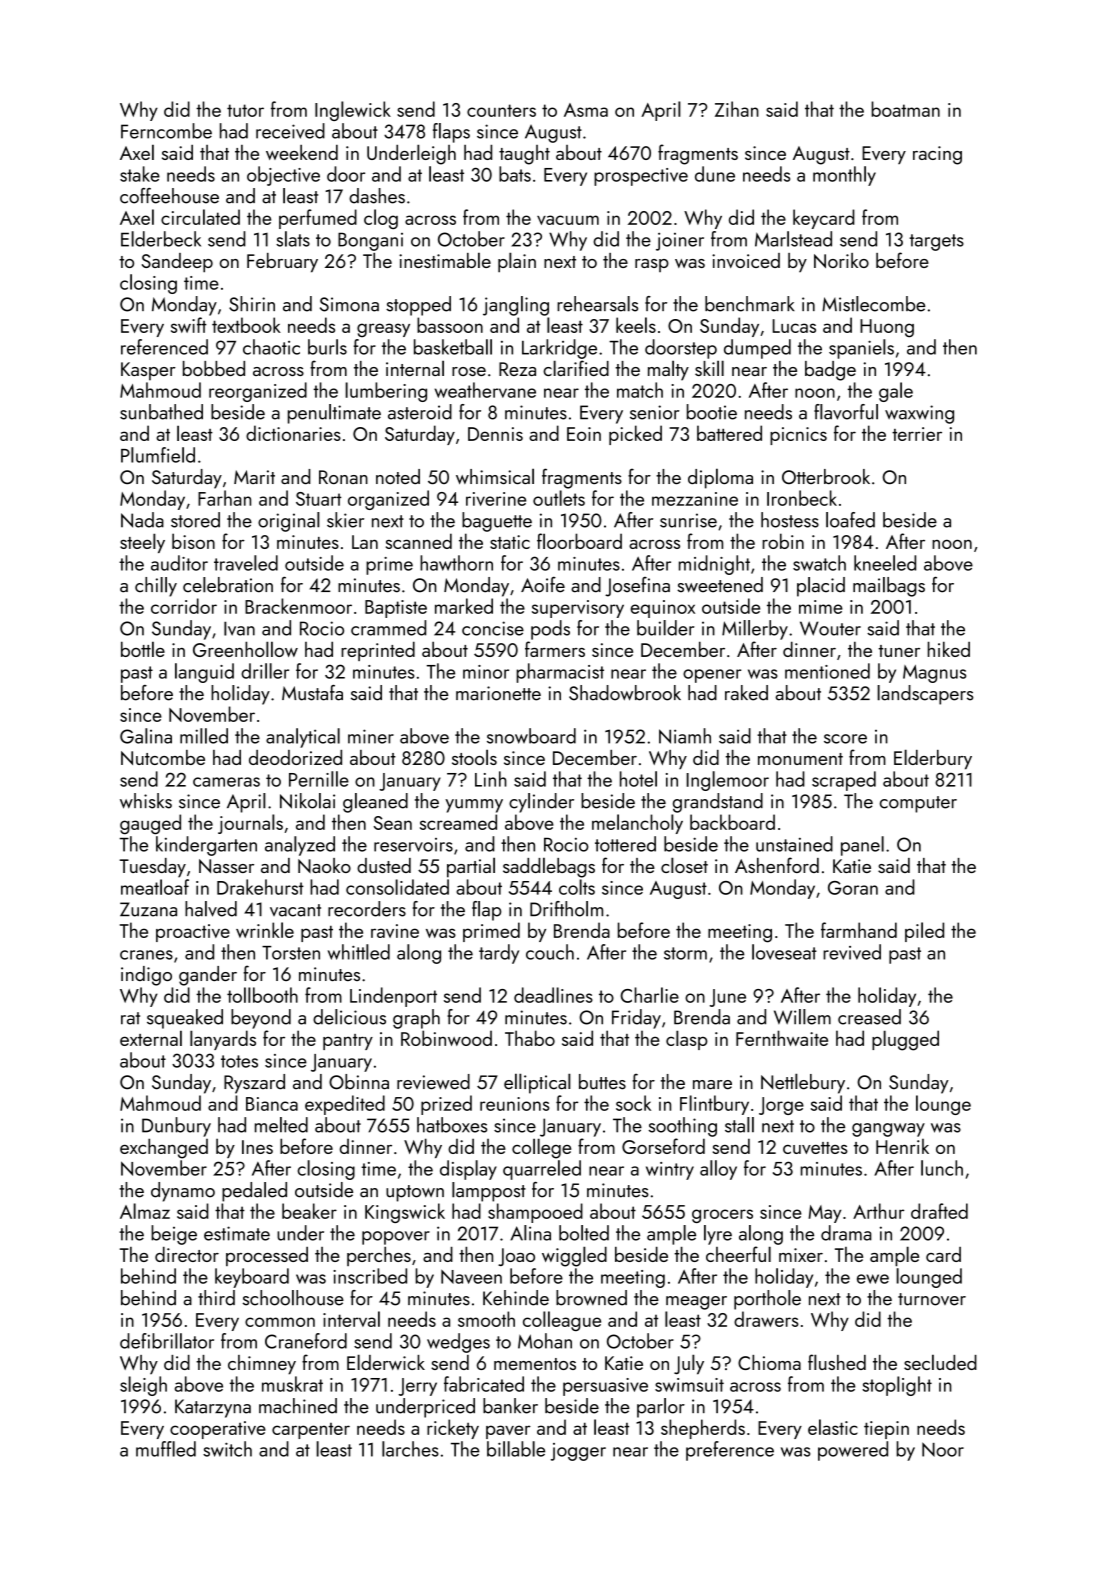  I want to click on whisks, so click(146, 801).
